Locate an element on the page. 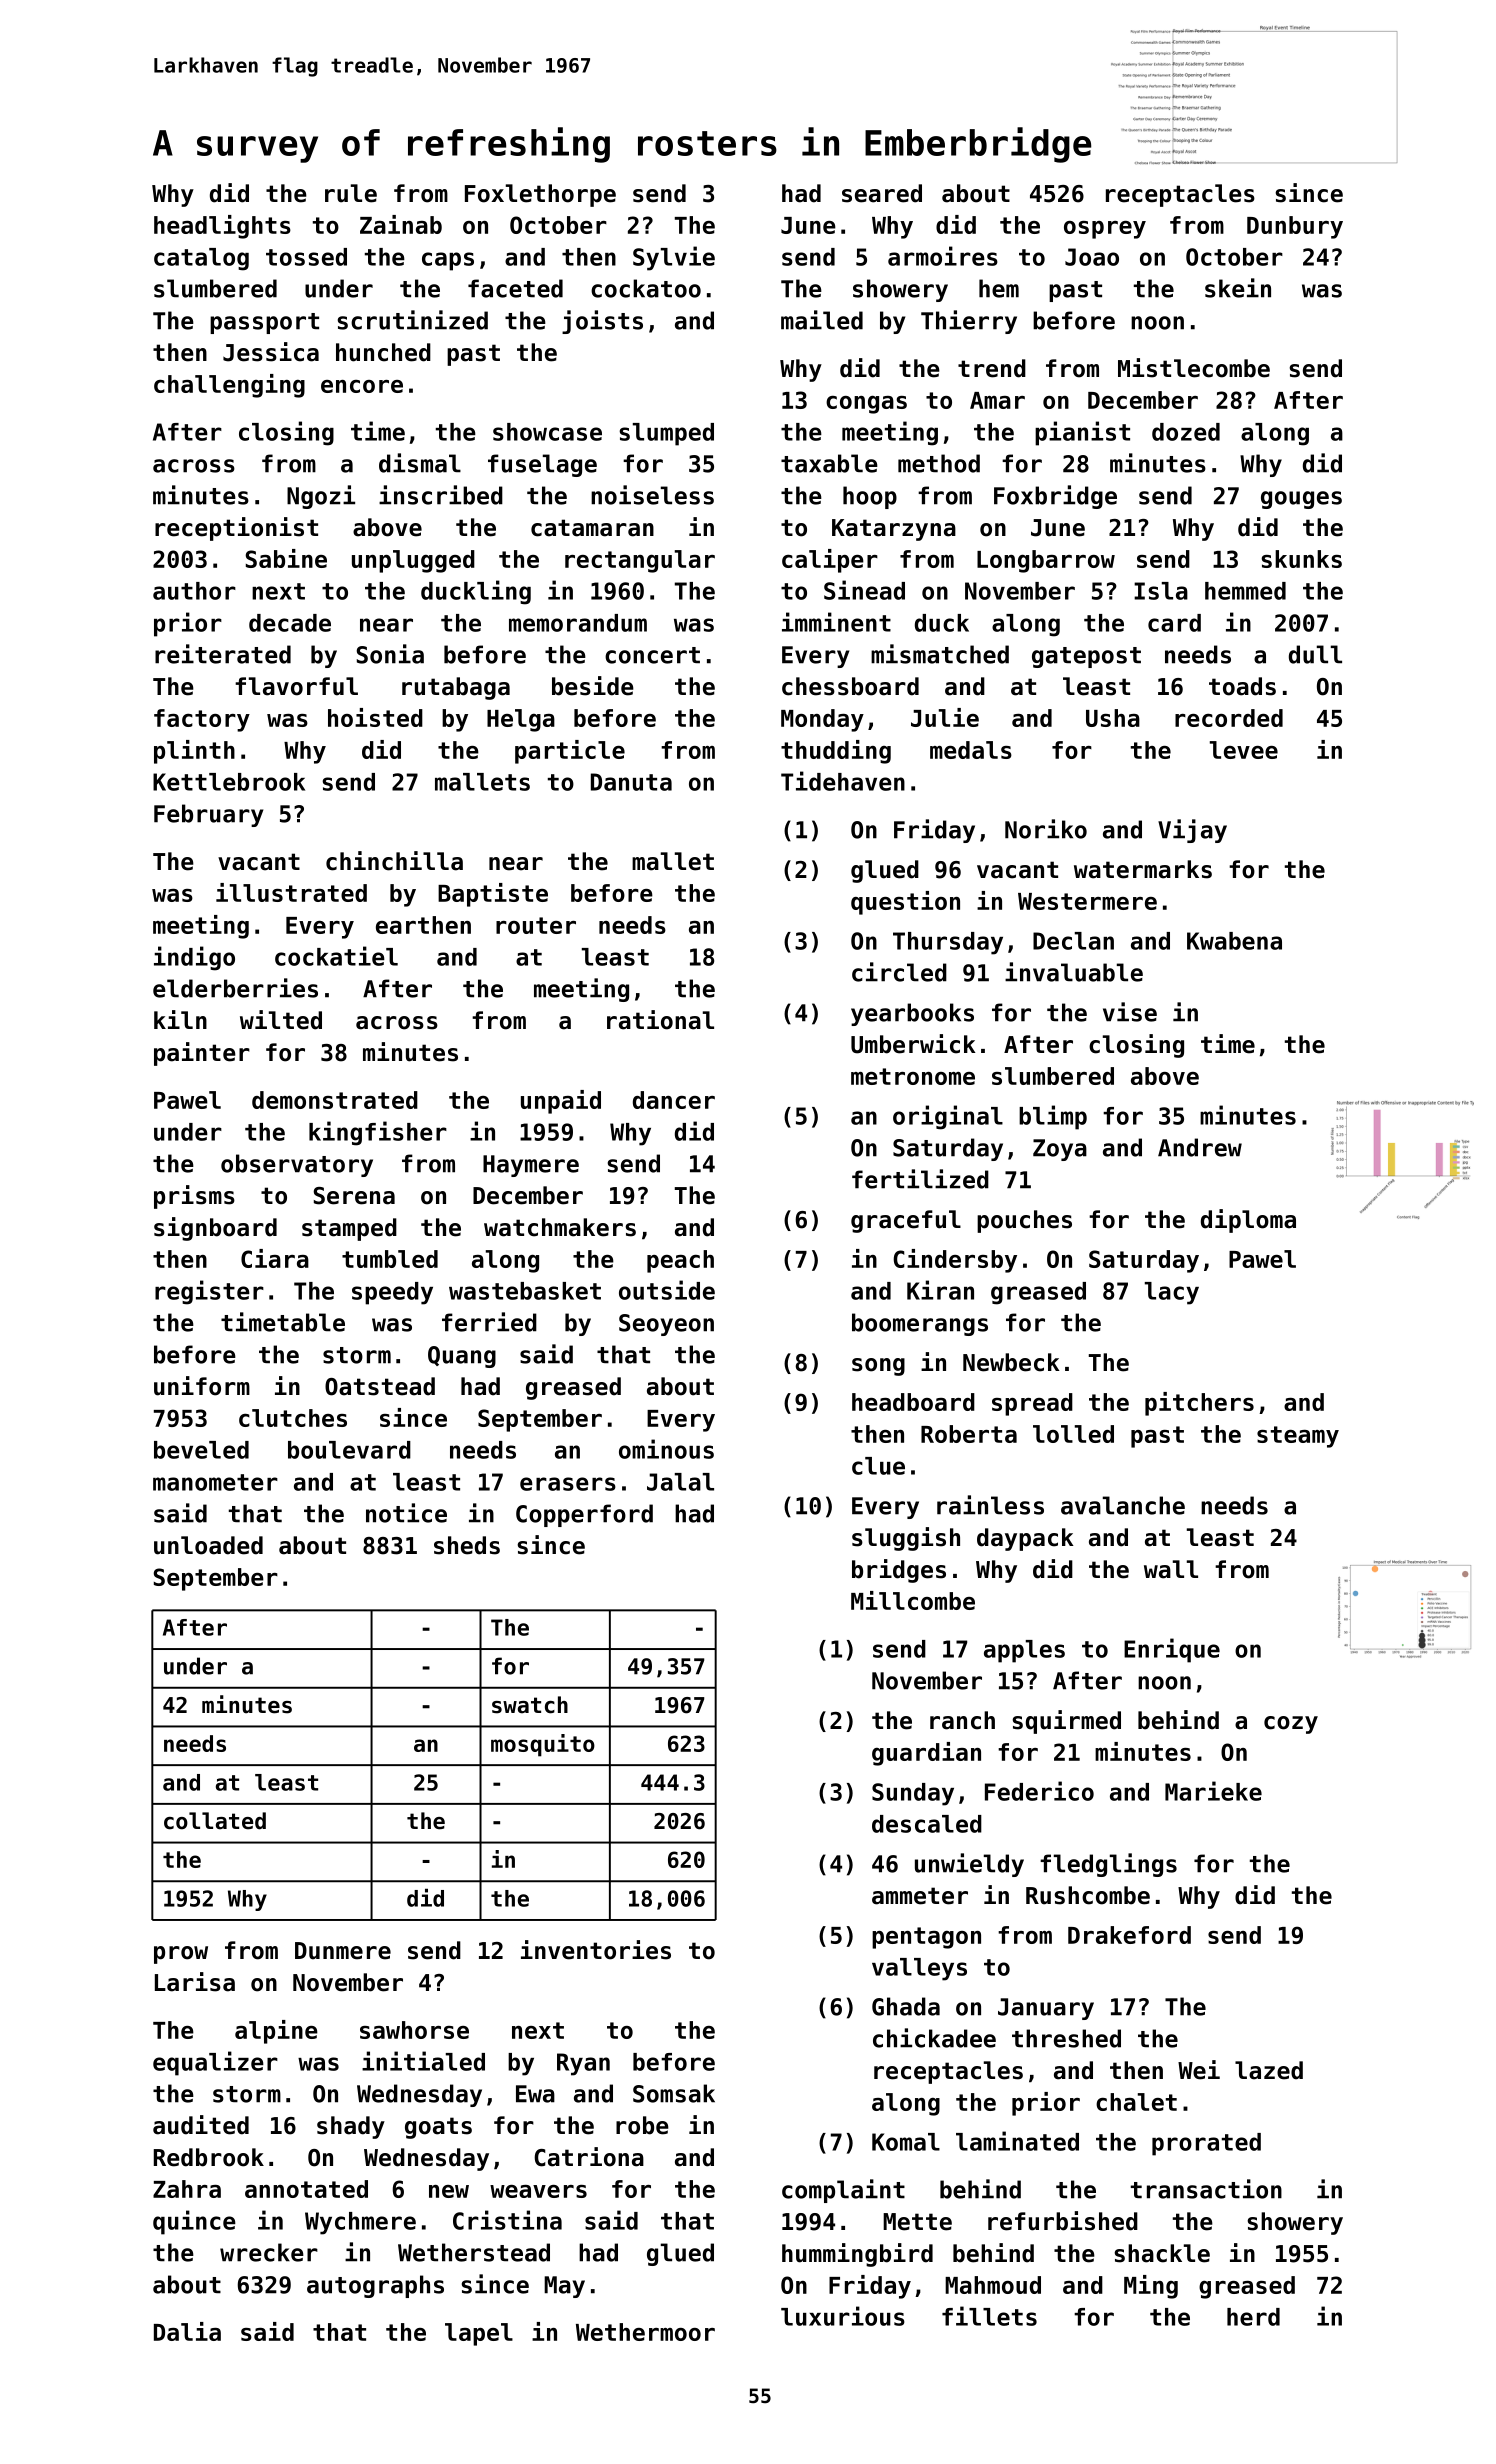 The width and height of the page is (1496, 2464). kingfisher is located at coordinates (378, 1133).
